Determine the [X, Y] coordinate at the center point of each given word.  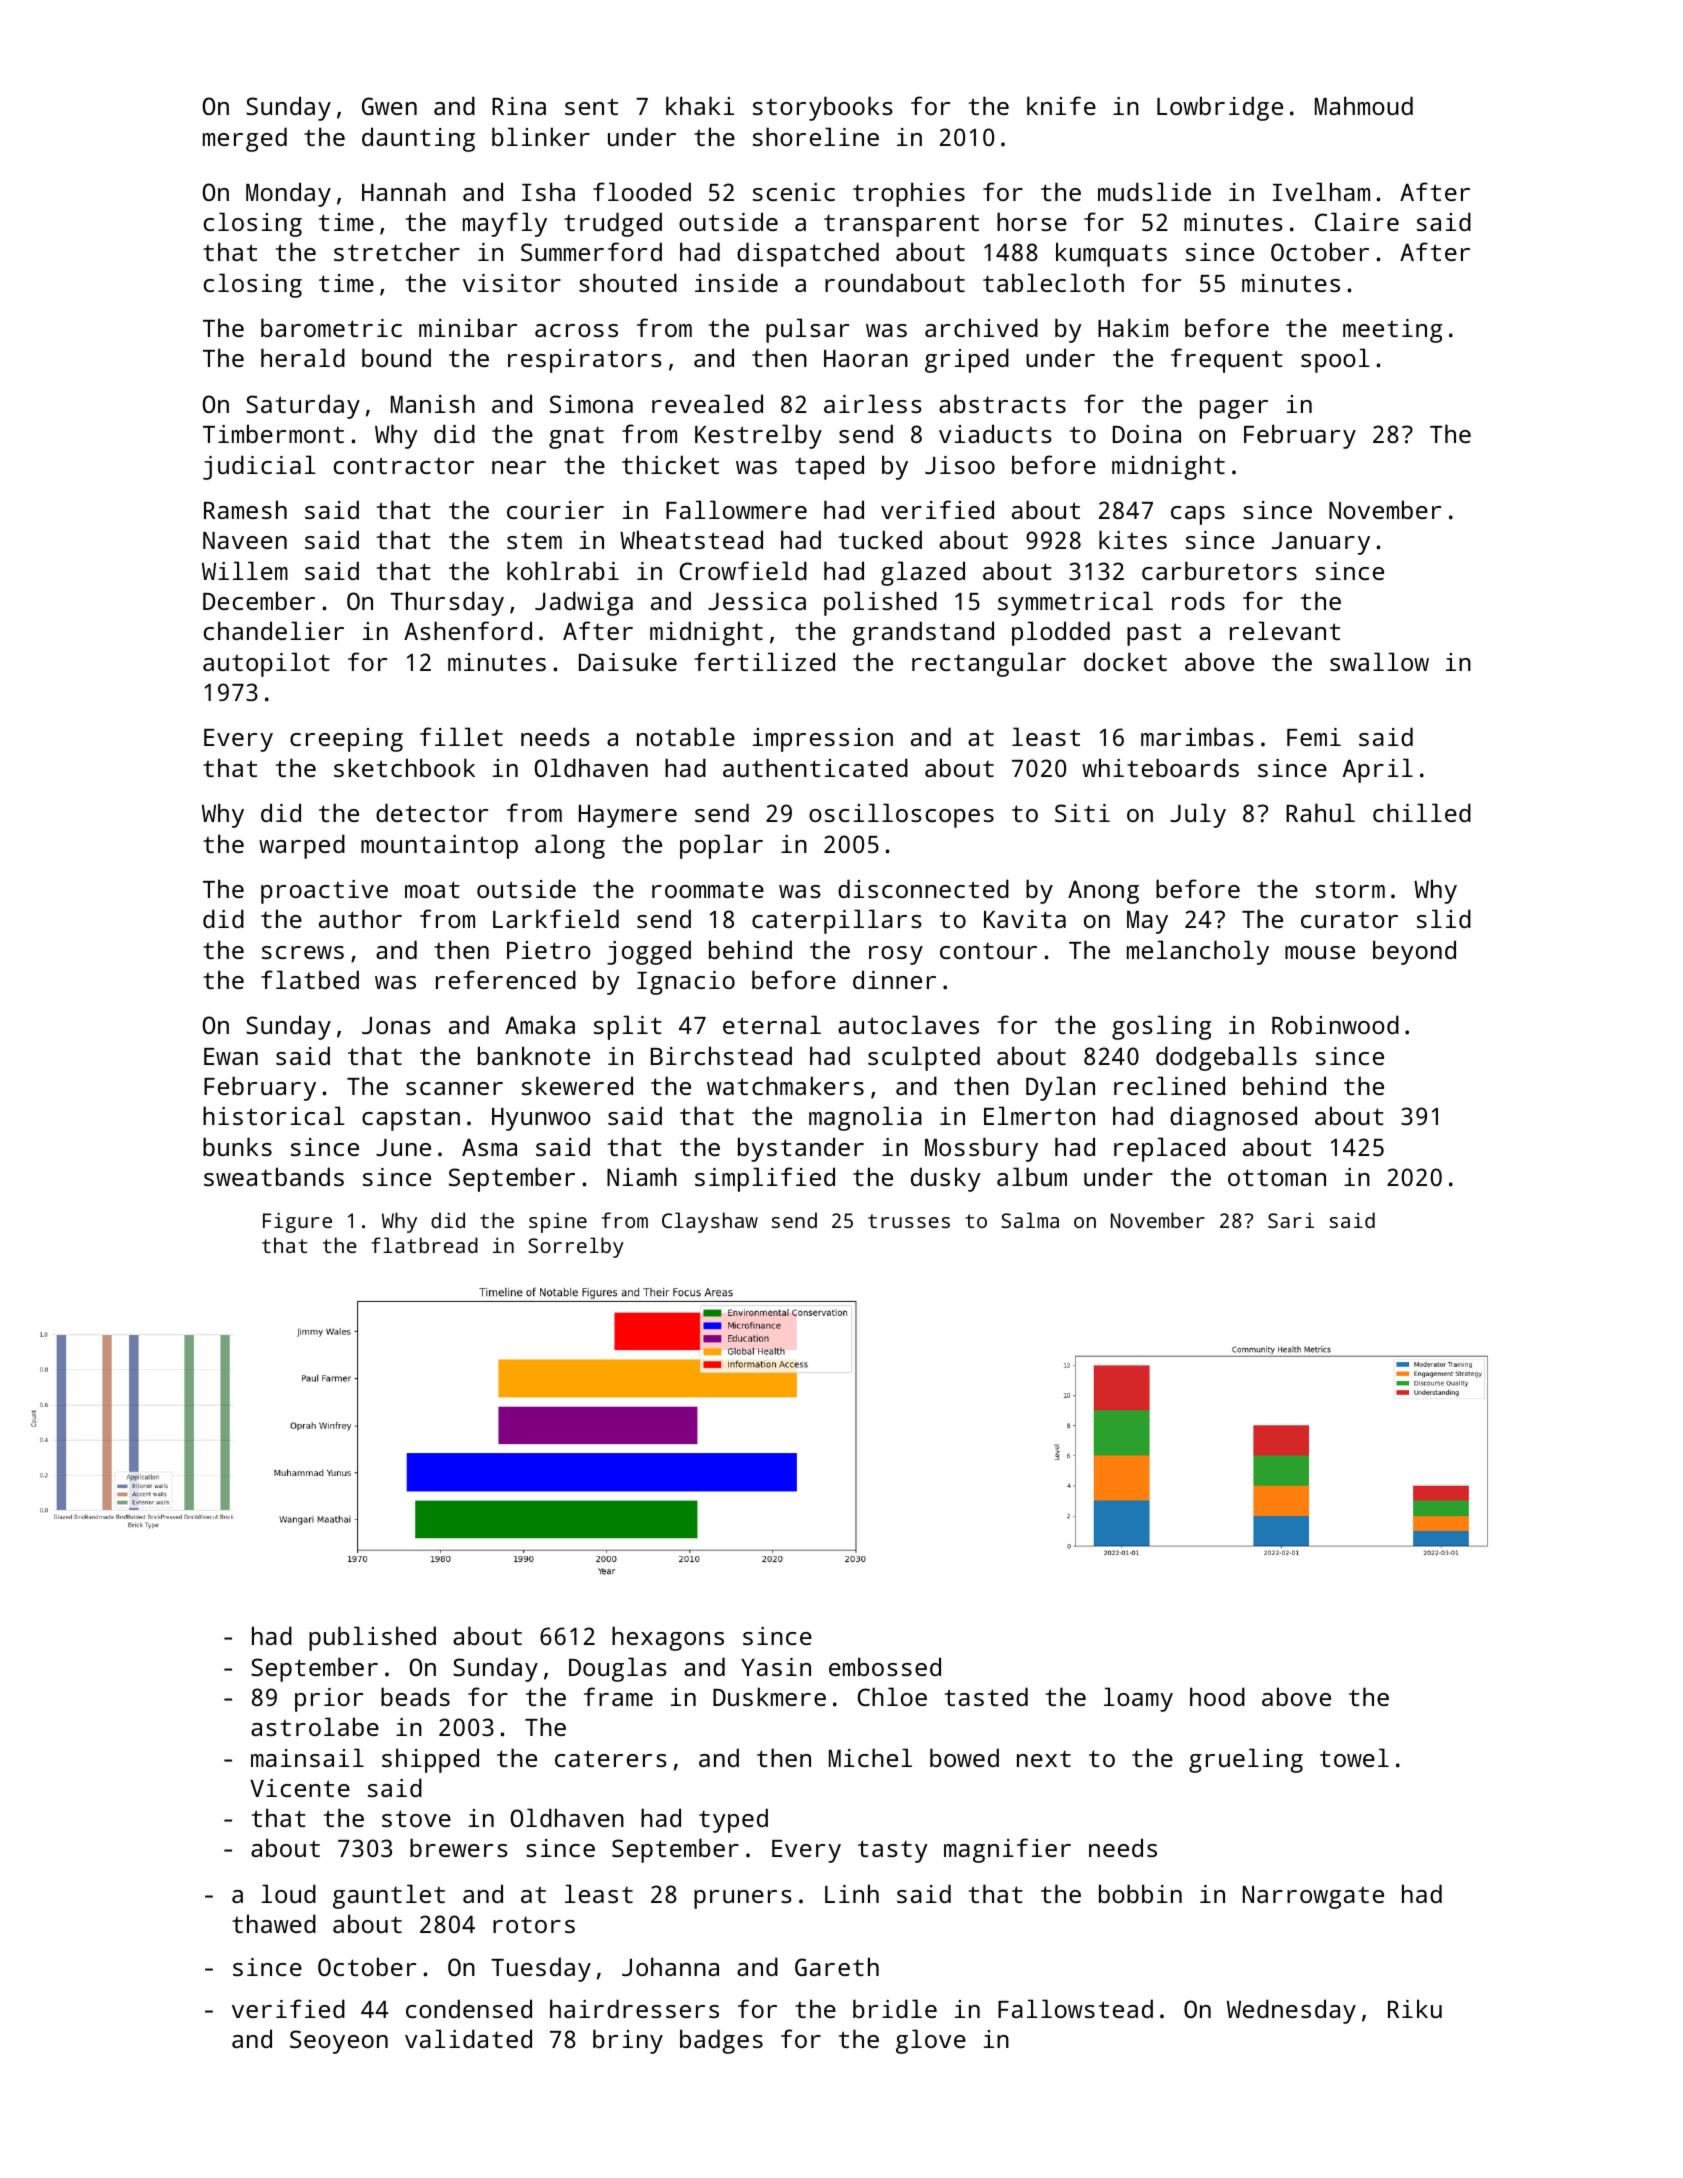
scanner [454, 1088]
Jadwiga [584, 603]
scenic [794, 192]
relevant [1285, 630]
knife [1061, 105]
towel [1354, 1757]
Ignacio [686, 983]
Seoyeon [339, 2042]
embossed [885, 1666]
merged [245, 139]
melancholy [1198, 952]
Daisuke [628, 661]
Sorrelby [576, 1247]
